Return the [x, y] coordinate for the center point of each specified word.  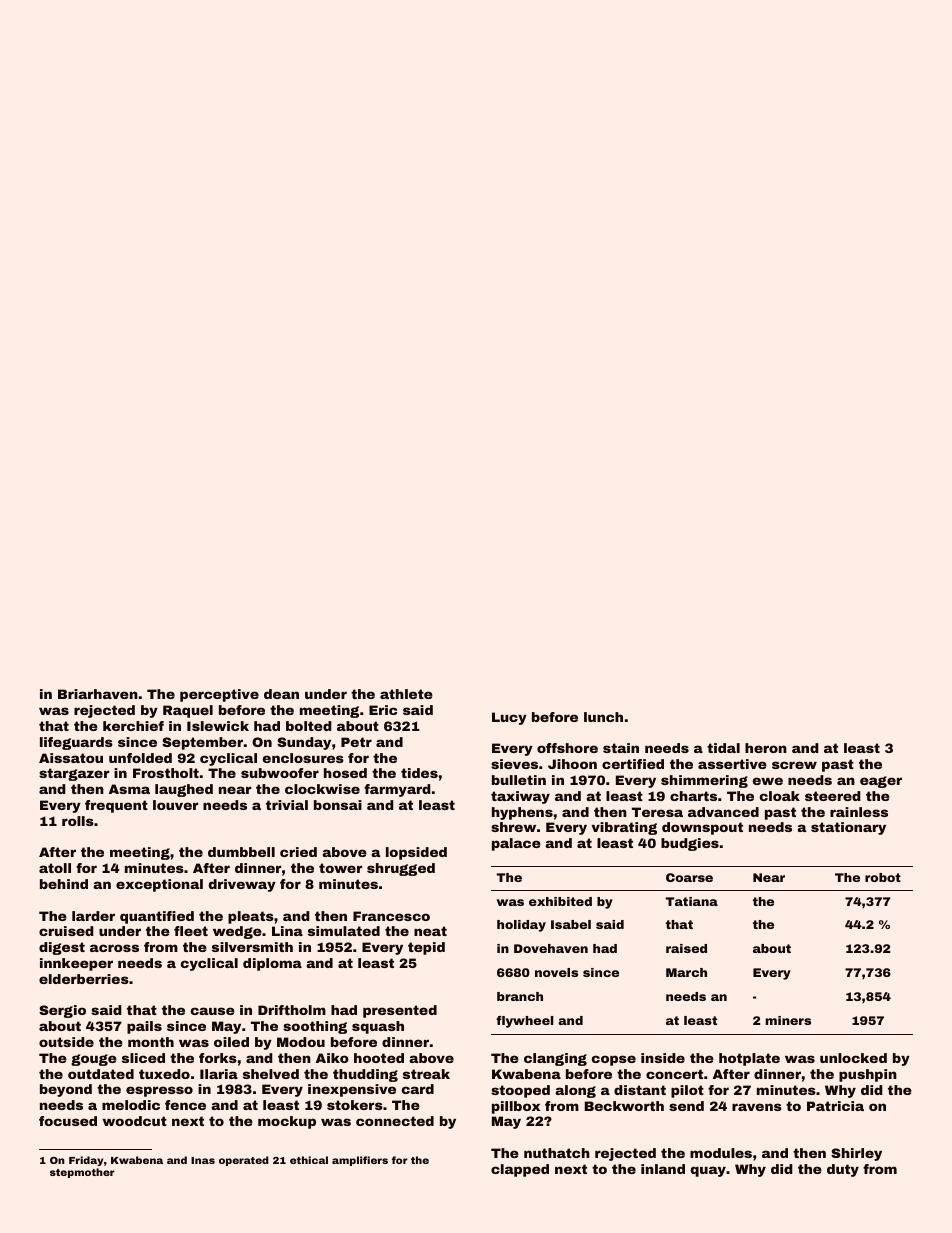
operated [244, 1161]
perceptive [219, 695]
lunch [603, 717]
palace [516, 844]
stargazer [74, 774]
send [686, 1106]
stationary [848, 828]
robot [883, 877]
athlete [406, 694]
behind [64, 884]
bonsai [338, 805]
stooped [520, 1091]
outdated [101, 1074]
